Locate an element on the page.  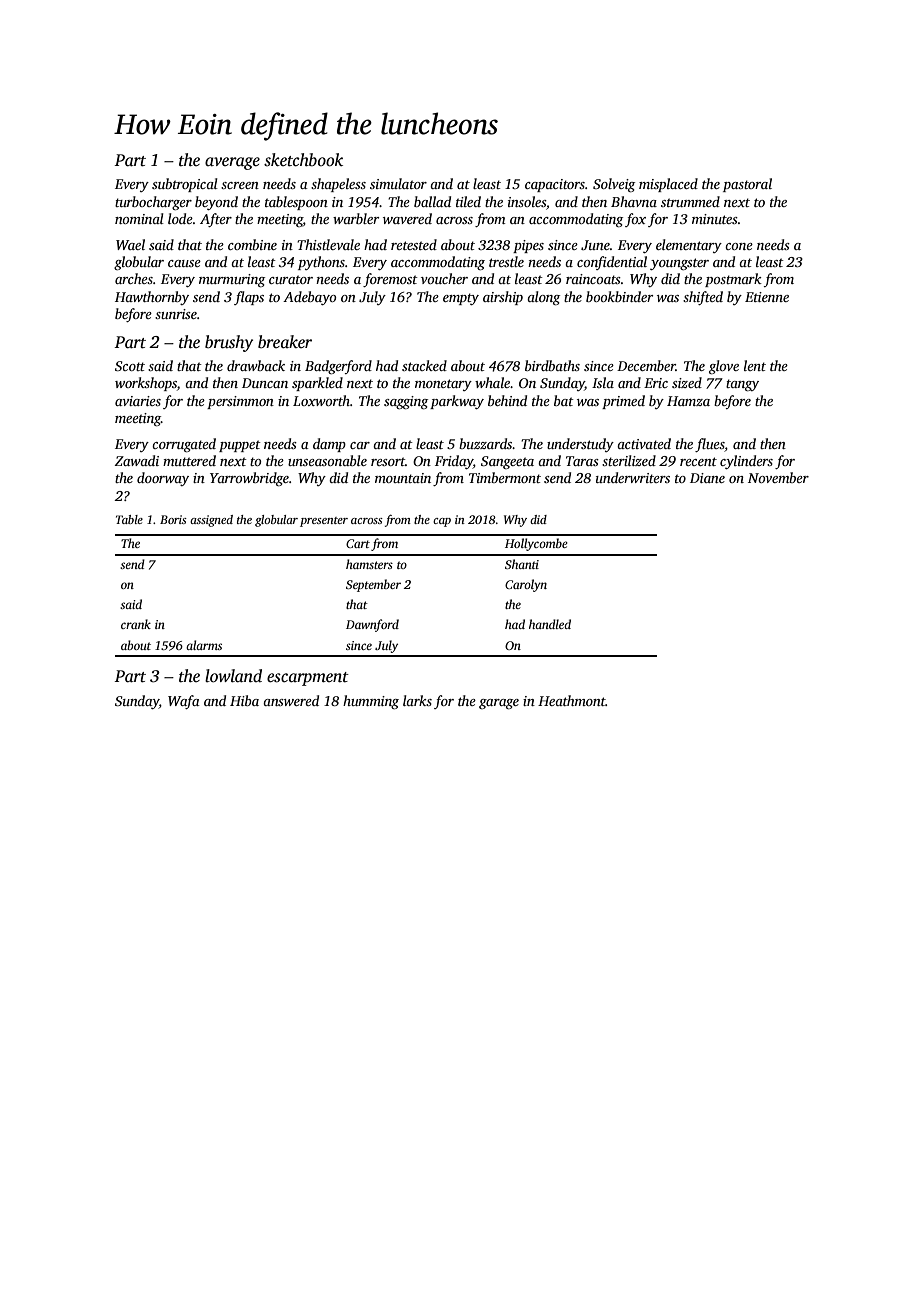
average is located at coordinates (232, 163).
